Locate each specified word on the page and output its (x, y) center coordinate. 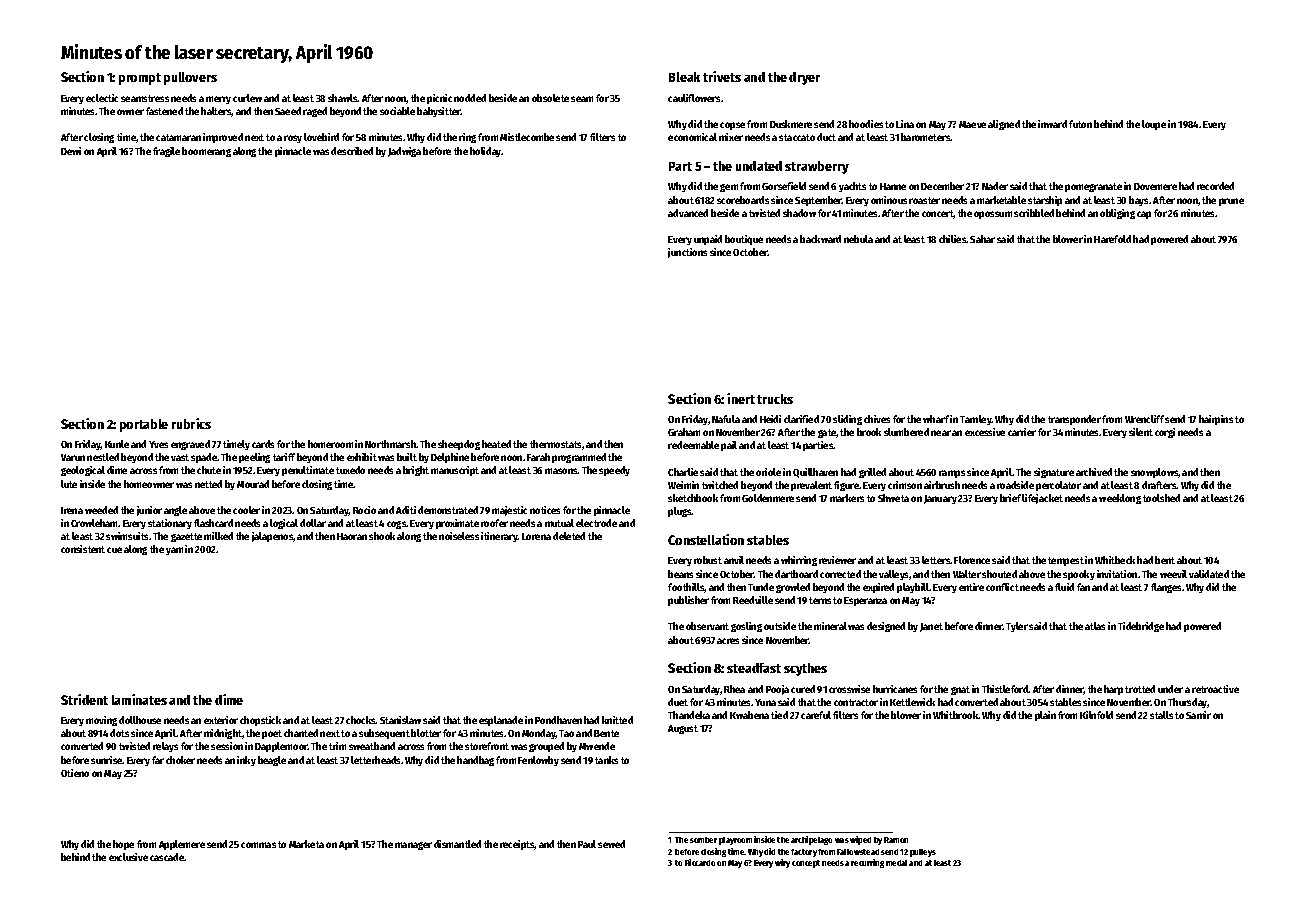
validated (1209, 574)
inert (741, 398)
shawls (343, 98)
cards (263, 444)
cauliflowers (694, 98)
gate (827, 433)
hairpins (1216, 420)
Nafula (726, 419)
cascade (167, 857)
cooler (246, 510)
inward (1052, 124)
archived (1094, 472)
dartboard (796, 574)
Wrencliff (1144, 419)
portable (144, 425)
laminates (139, 699)
